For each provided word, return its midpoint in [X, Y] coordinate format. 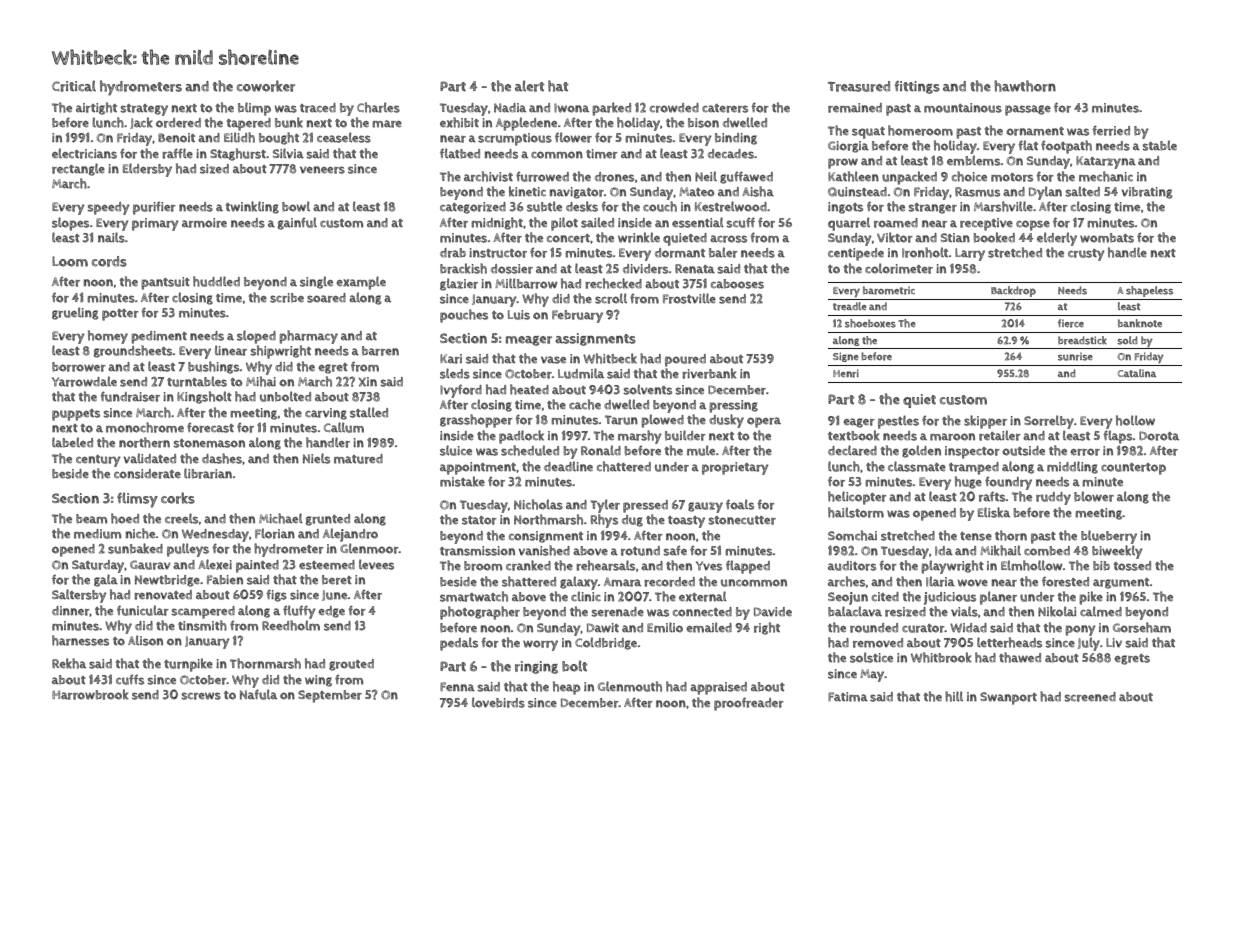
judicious [950, 598]
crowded [674, 108]
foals [740, 504]
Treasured [859, 86]
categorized [473, 208]
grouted [351, 665]
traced [318, 108]
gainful [297, 223]
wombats [1107, 238]
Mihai [261, 381]
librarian [208, 473]
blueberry [1109, 537]
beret [337, 580]
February [577, 316]
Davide [773, 612]
